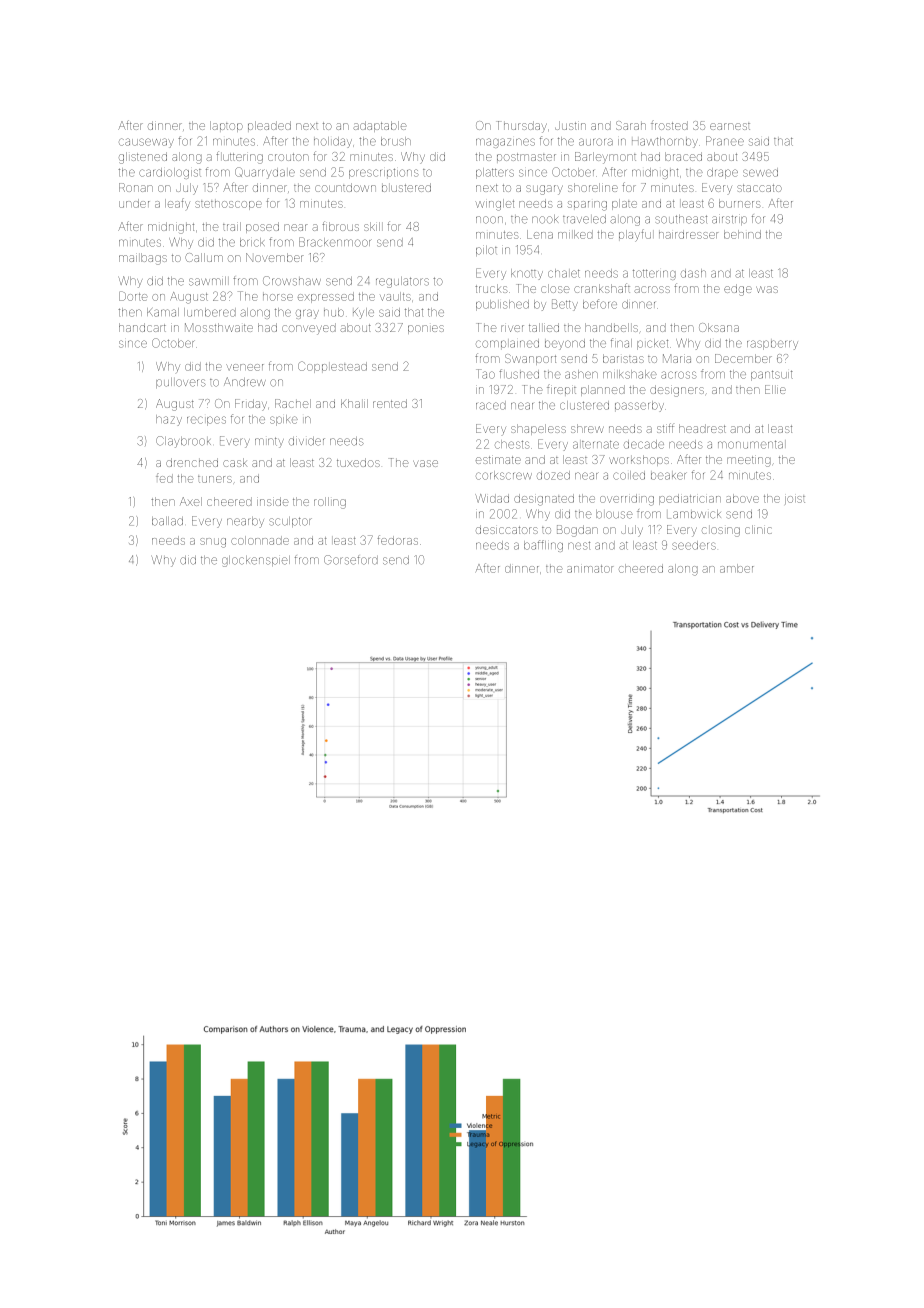 The width and height of the screenshot is (924, 1308). What do you see at coordinates (694, 514) in the screenshot?
I see `Lambwick` at bounding box center [694, 514].
